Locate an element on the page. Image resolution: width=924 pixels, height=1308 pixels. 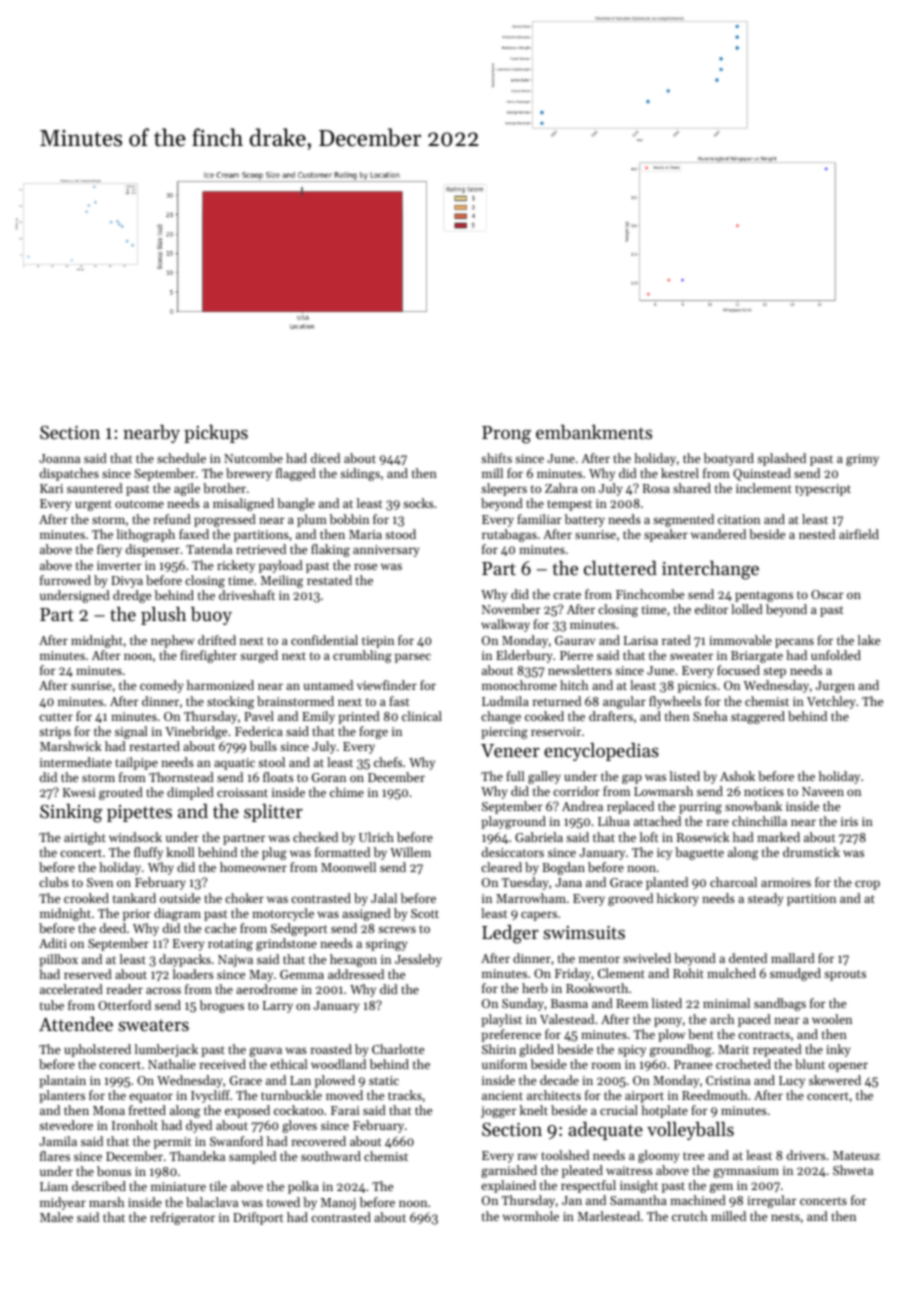
chefs is located at coordinates (388, 762).
